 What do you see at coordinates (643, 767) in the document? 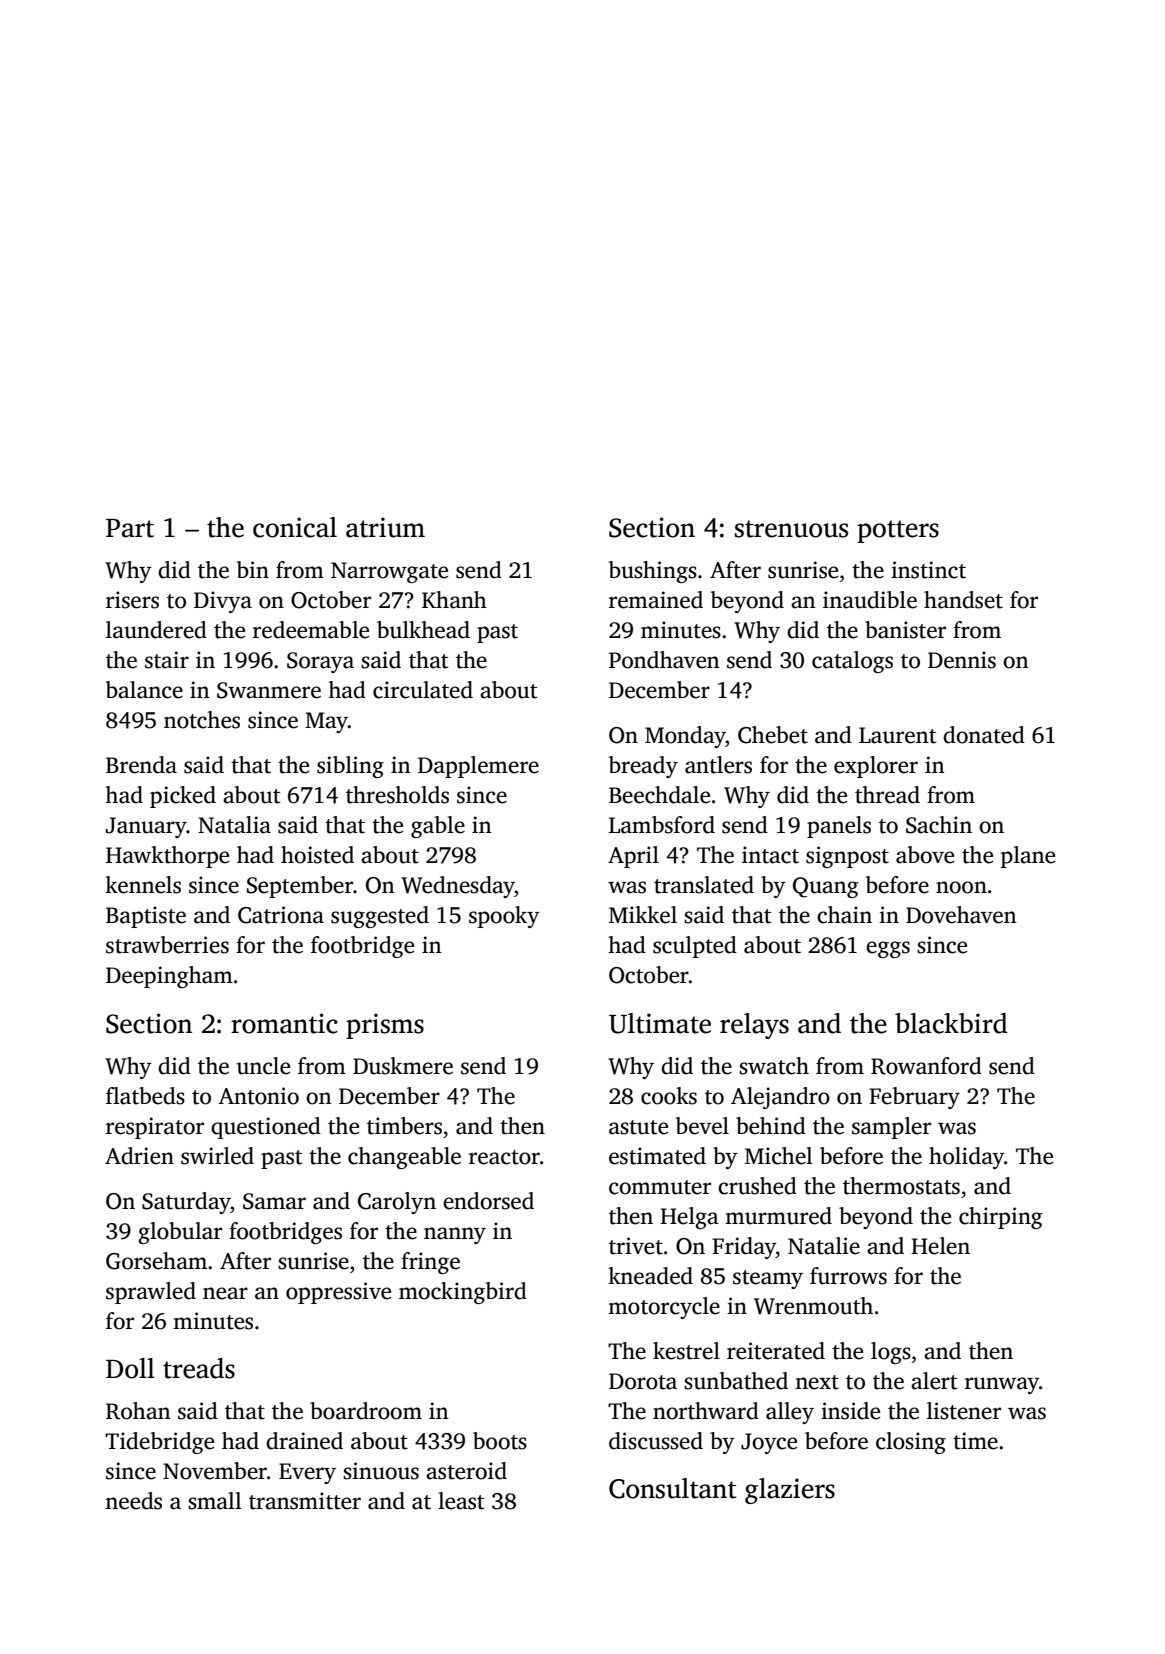
I see `bready` at bounding box center [643, 767].
